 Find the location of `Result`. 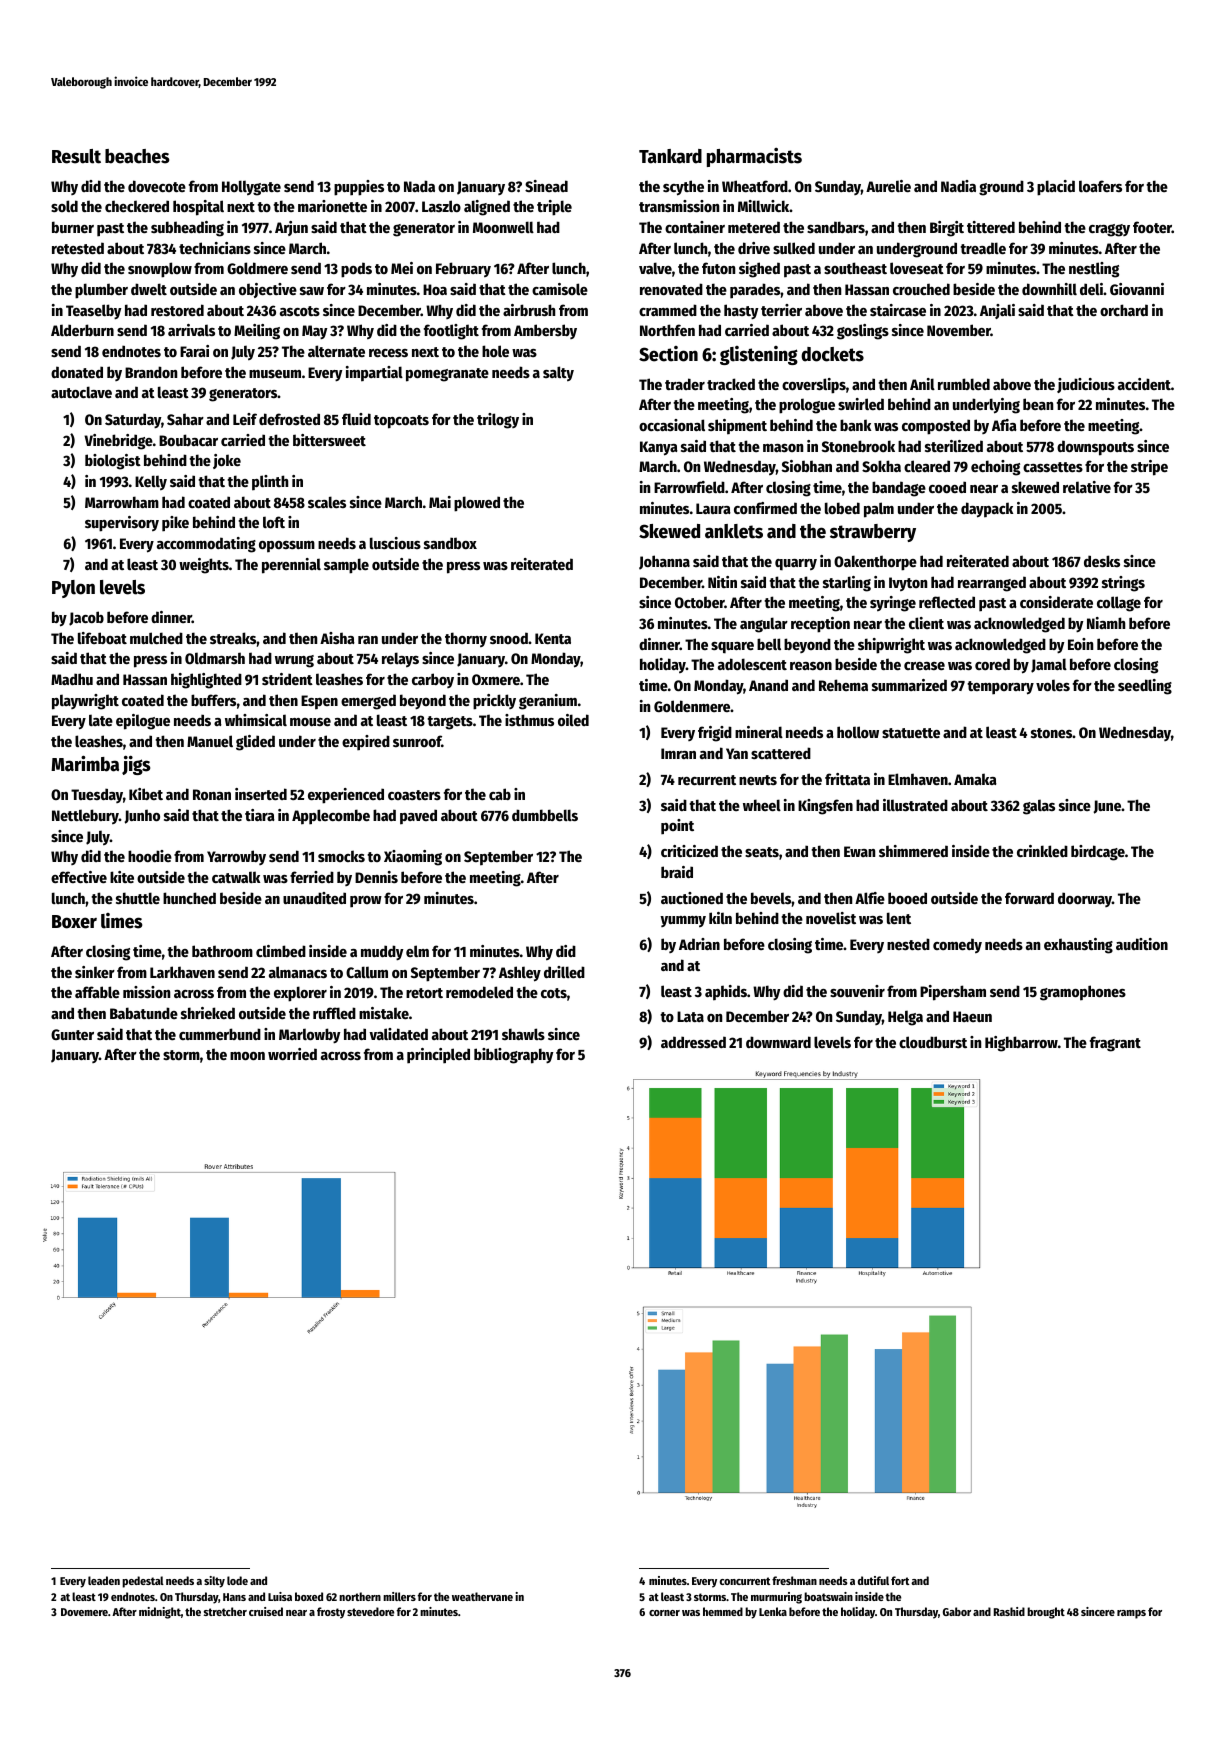

Result is located at coordinates (76, 156).
